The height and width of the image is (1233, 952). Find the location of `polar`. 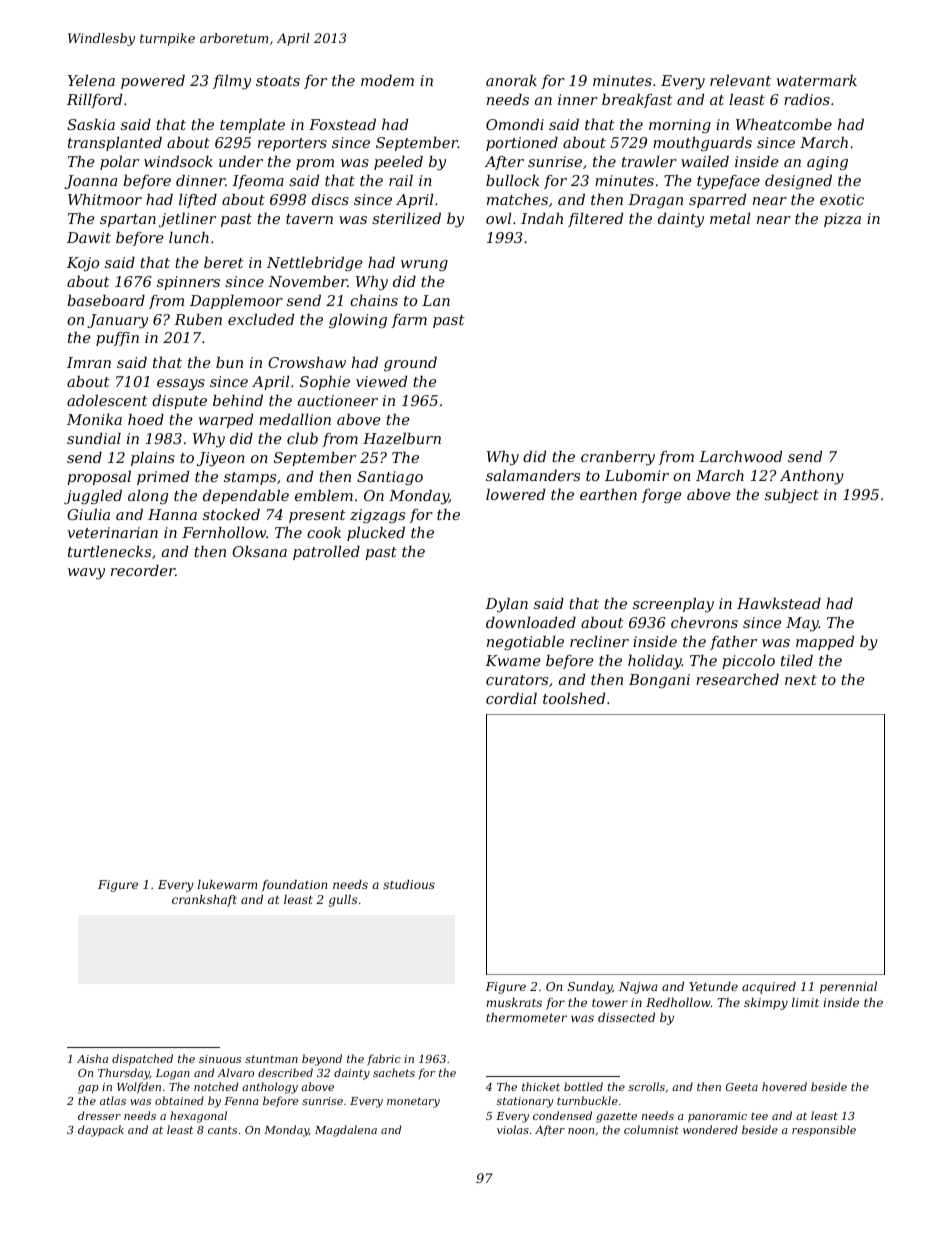

polar is located at coordinates (119, 163).
